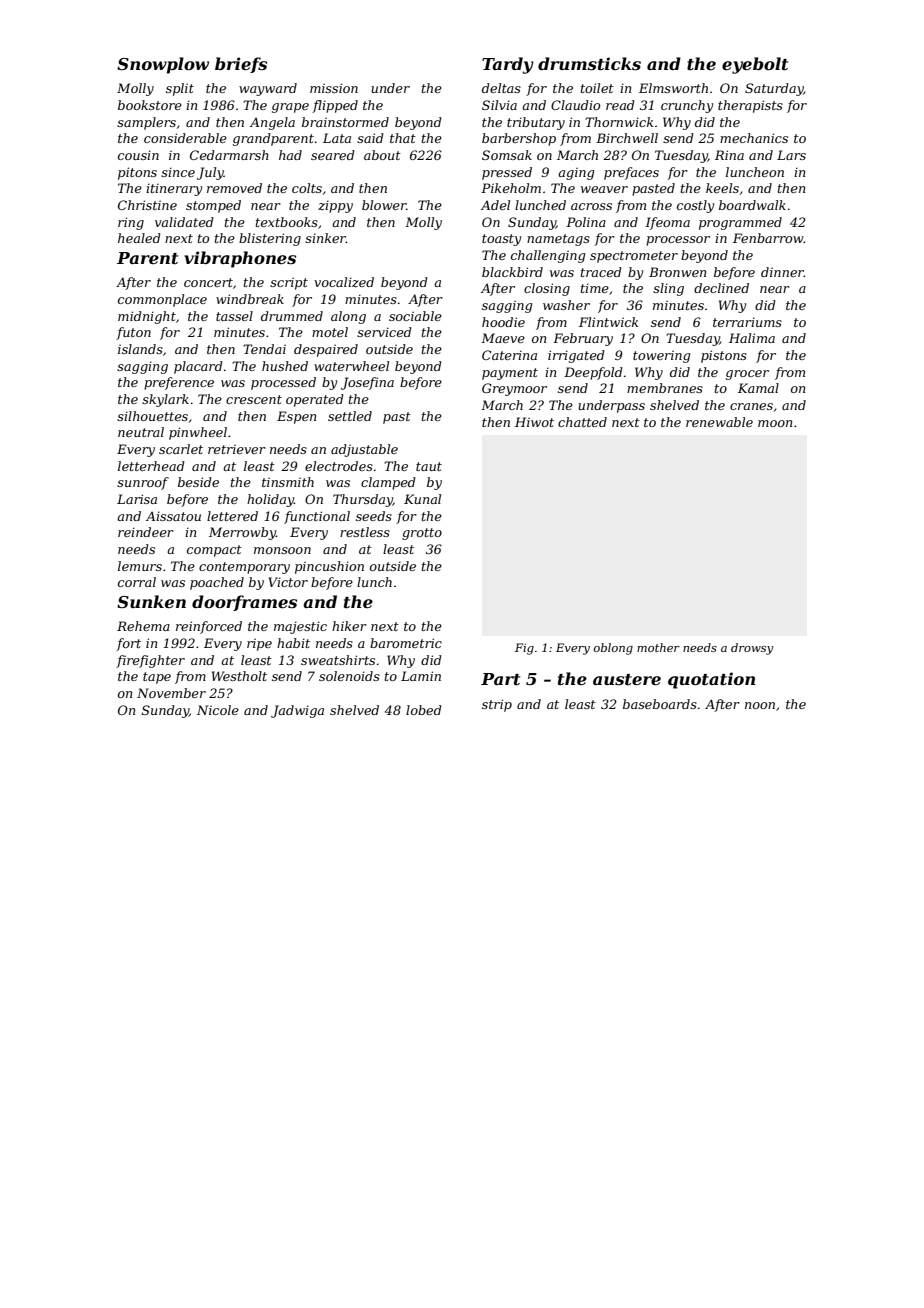 The image size is (924, 1308). What do you see at coordinates (171, 693) in the screenshot?
I see `November` at bounding box center [171, 693].
